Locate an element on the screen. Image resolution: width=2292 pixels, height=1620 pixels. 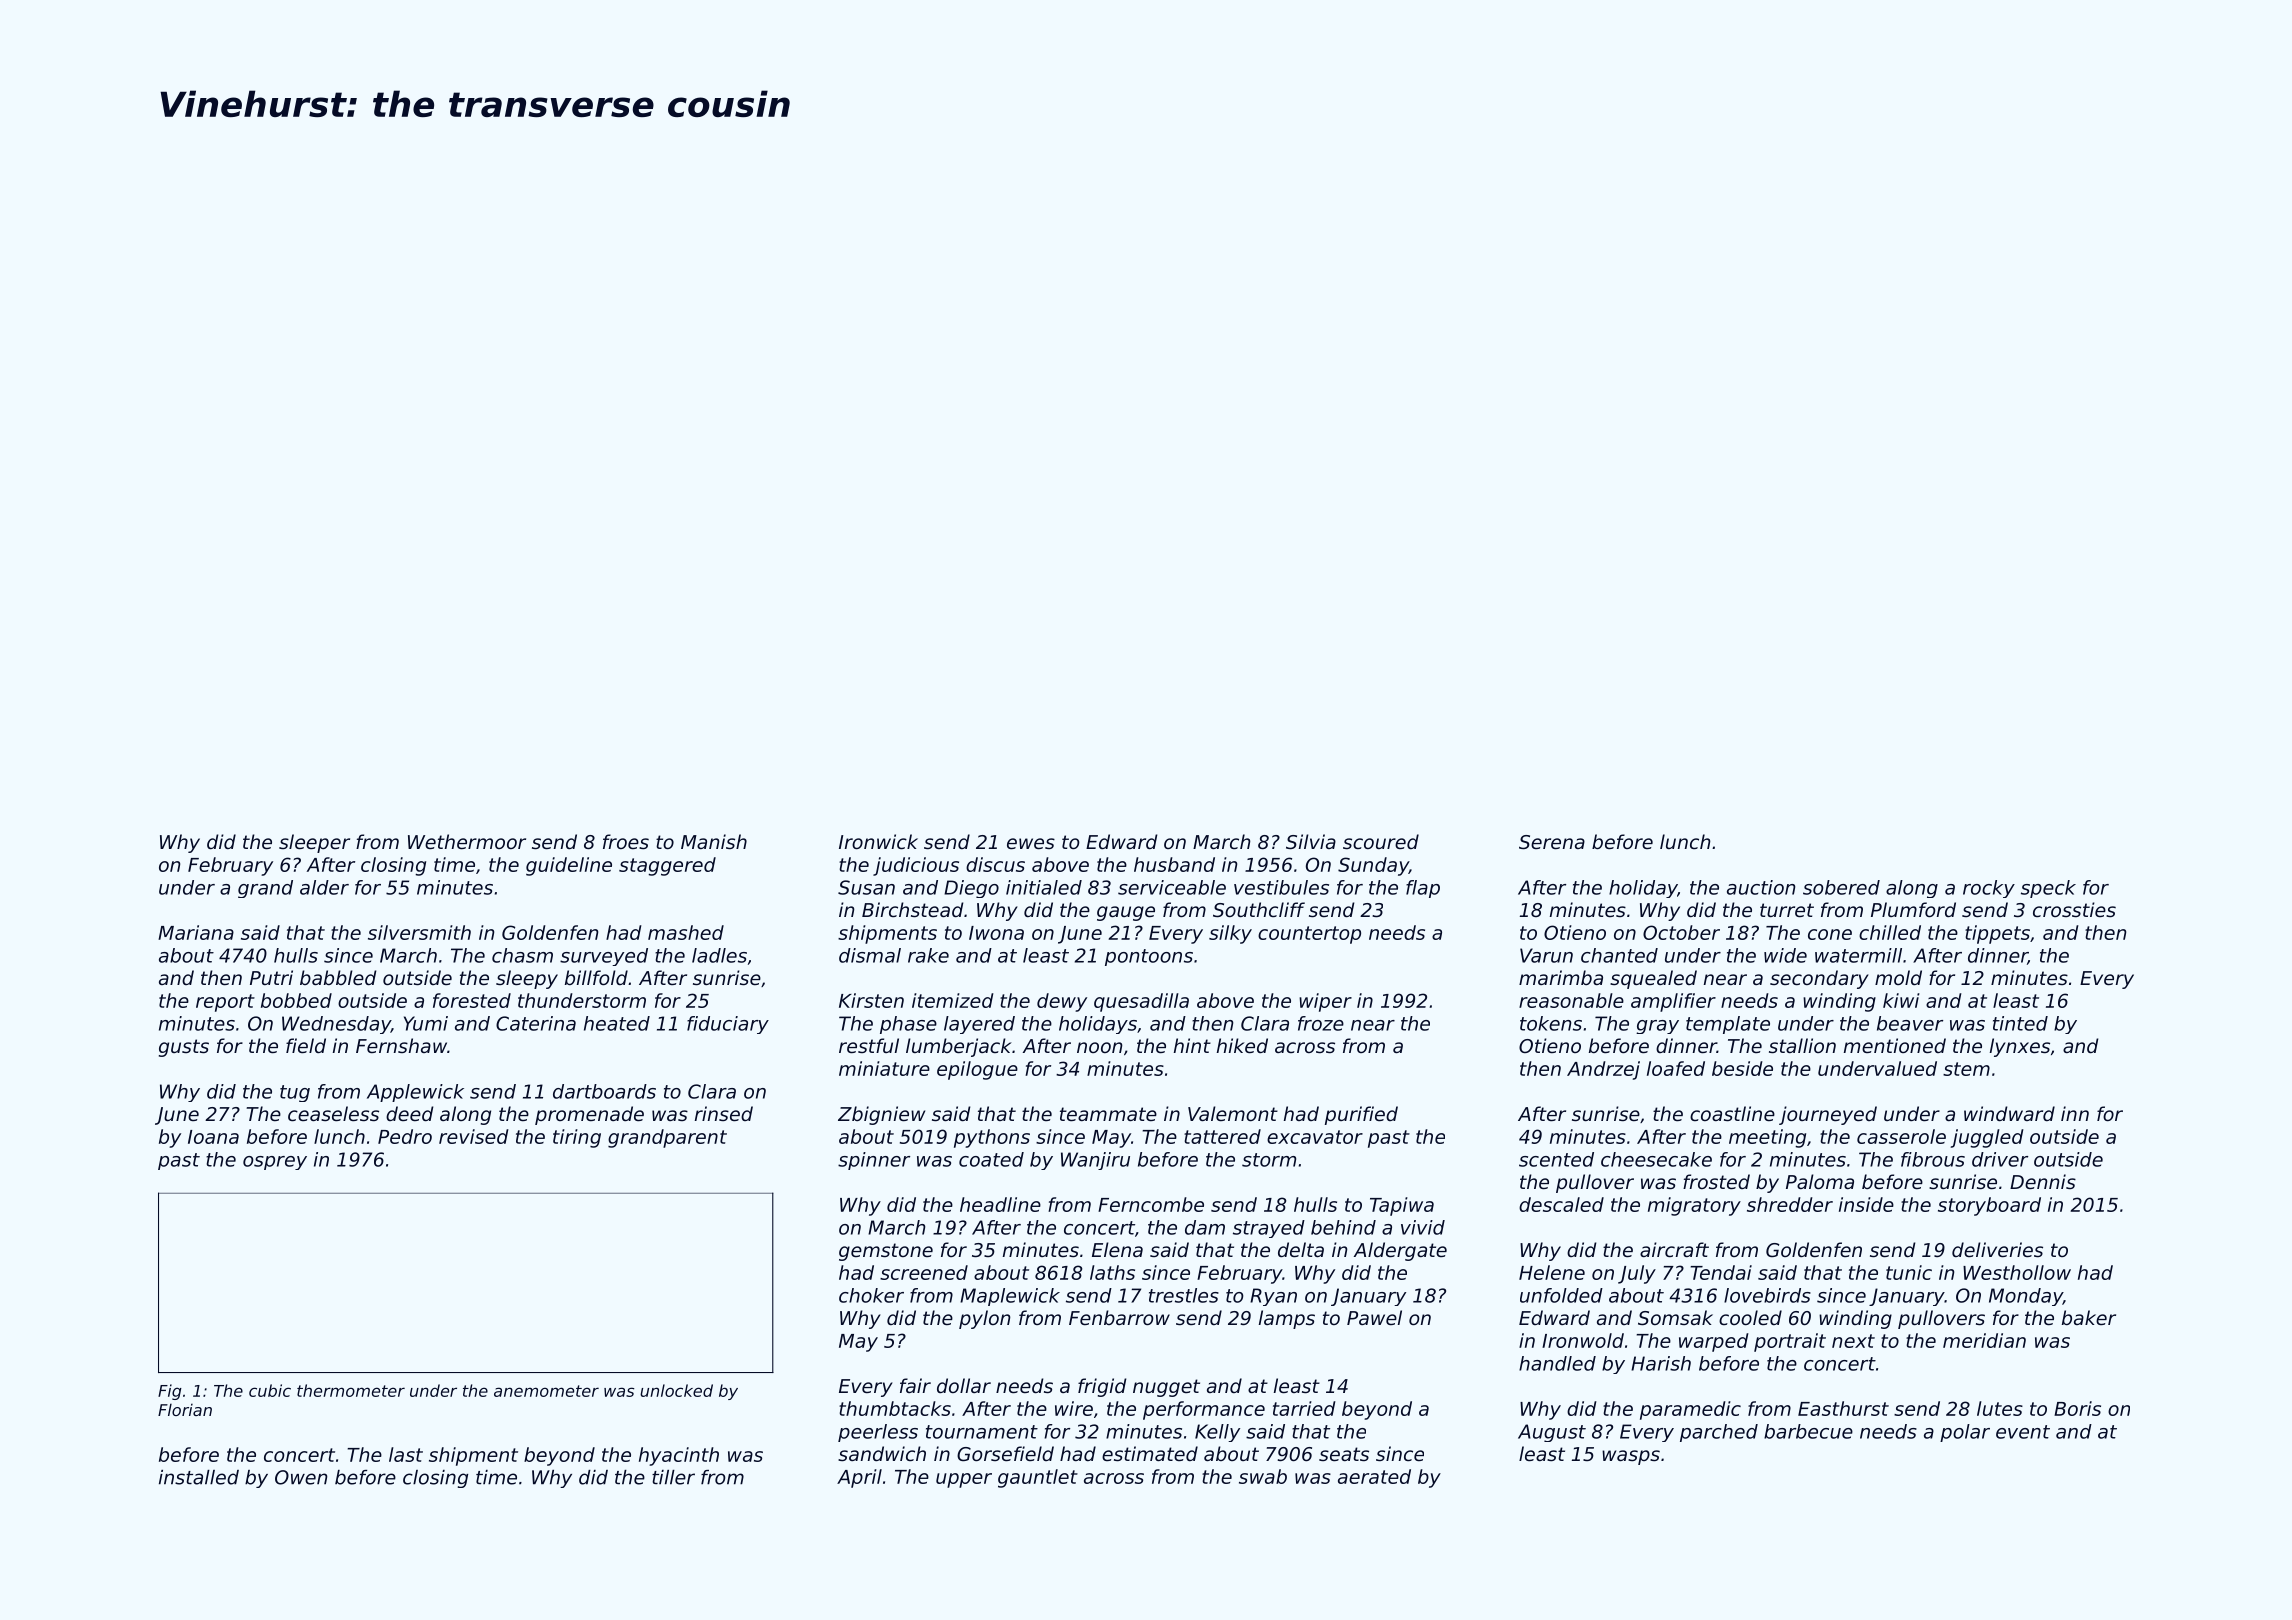
Tendai is located at coordinates (1721, 1272).
